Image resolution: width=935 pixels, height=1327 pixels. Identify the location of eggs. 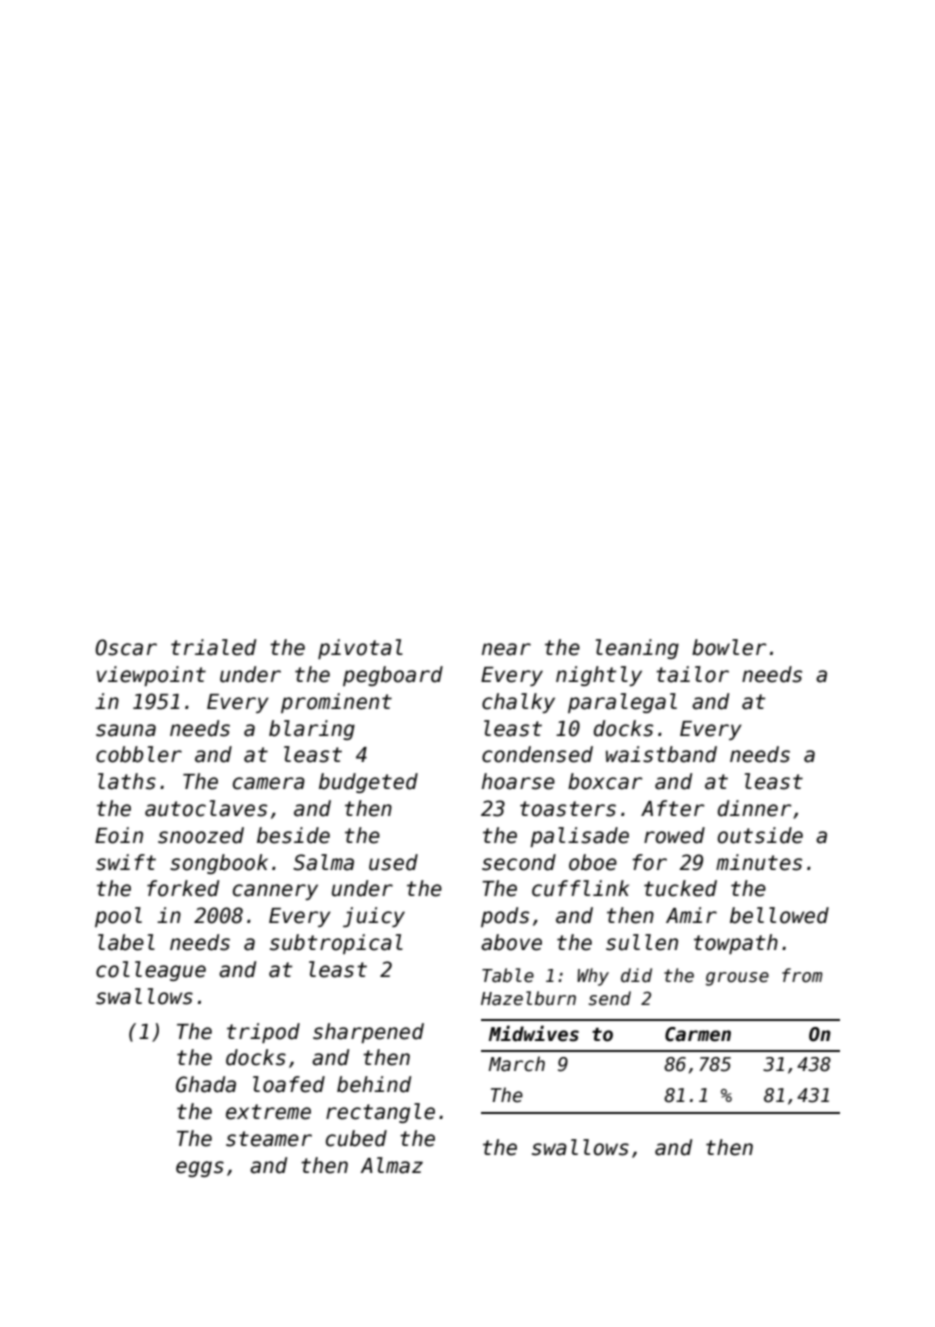
(200, 1169).
